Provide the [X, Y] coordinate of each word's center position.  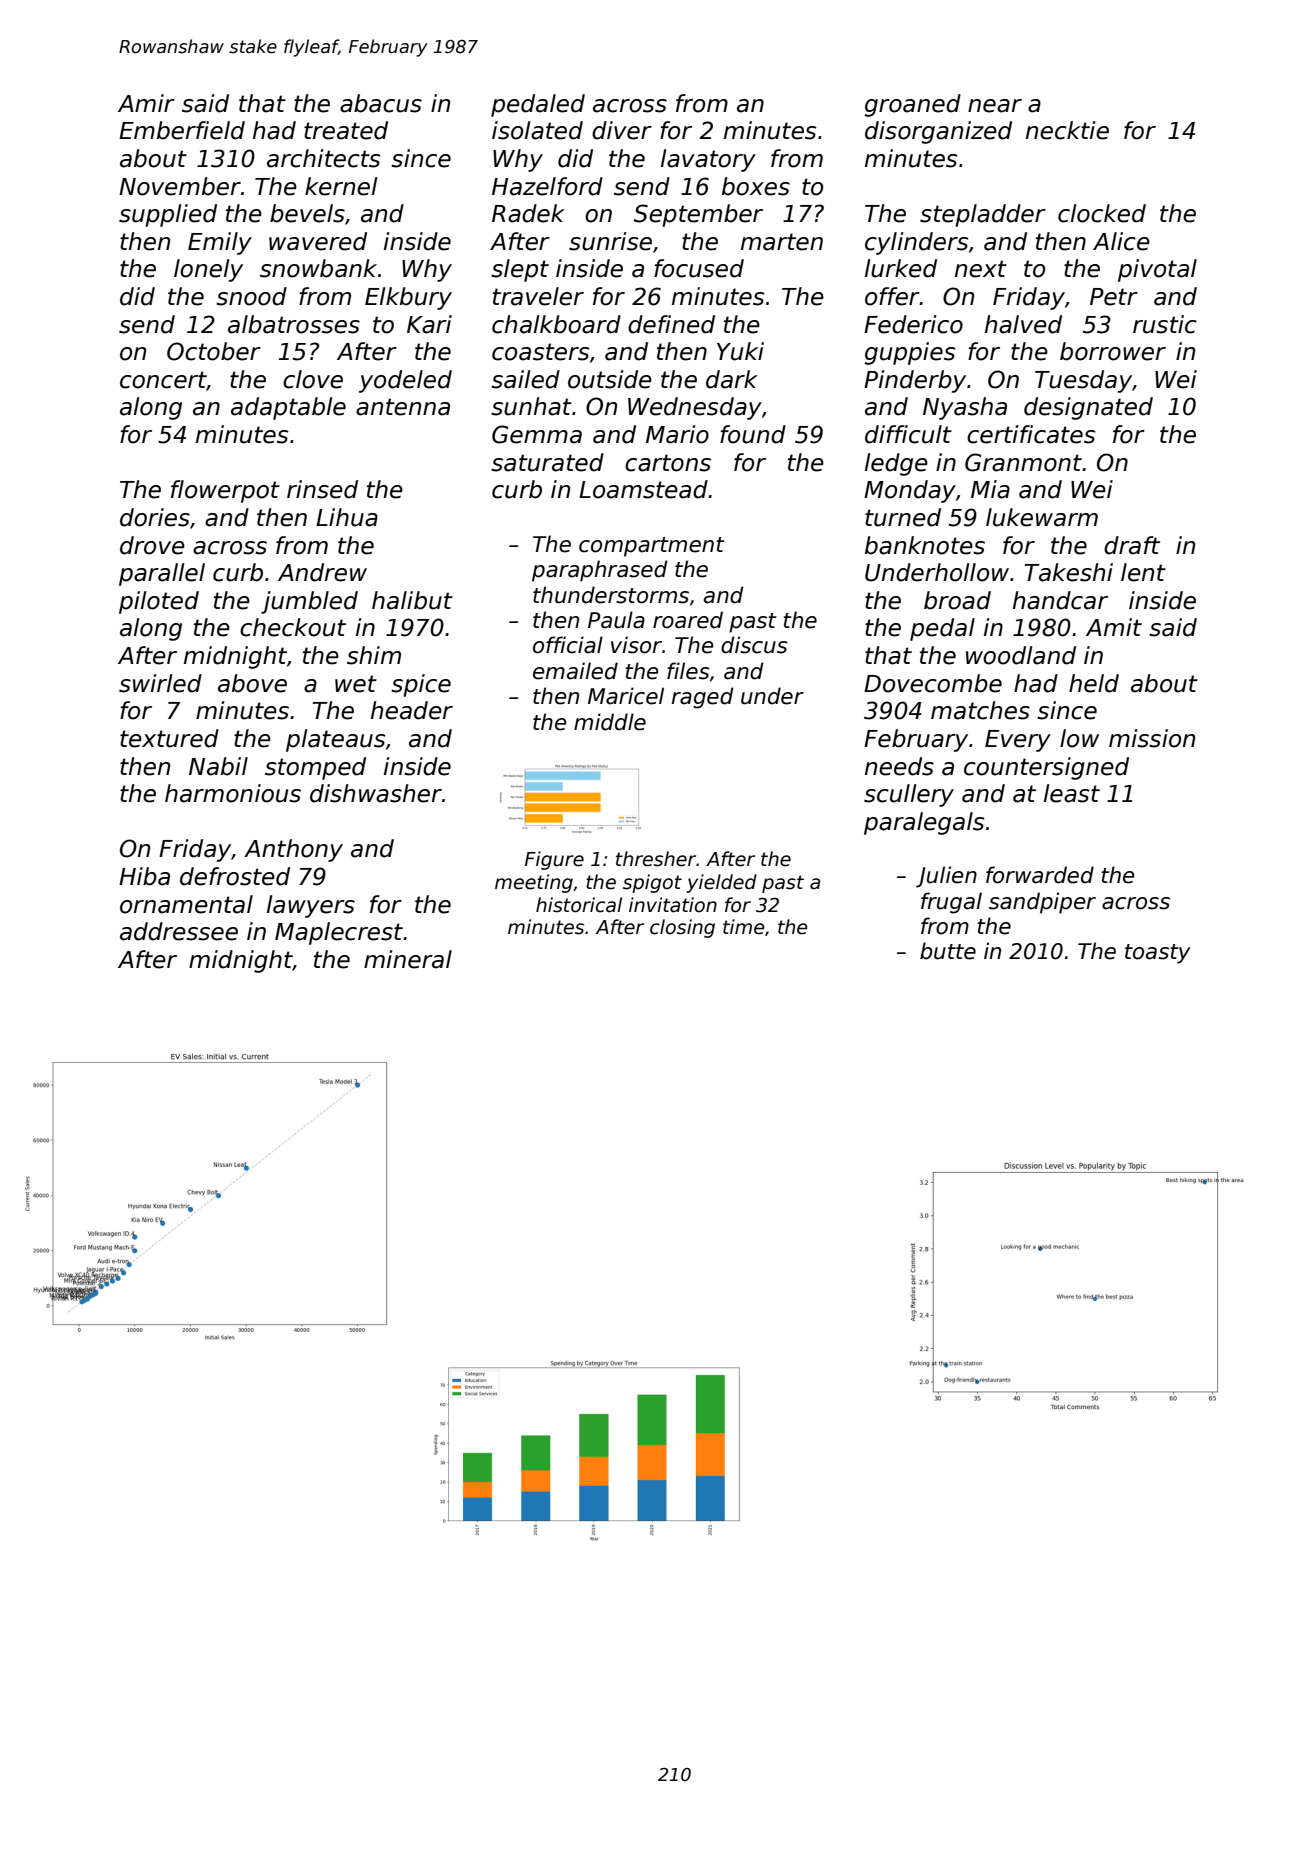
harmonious [233, 793]
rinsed [322, 489]
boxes [756, 186]
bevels [307, 213]
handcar [1060, 600]
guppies [910, 353]
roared [688, 620]
